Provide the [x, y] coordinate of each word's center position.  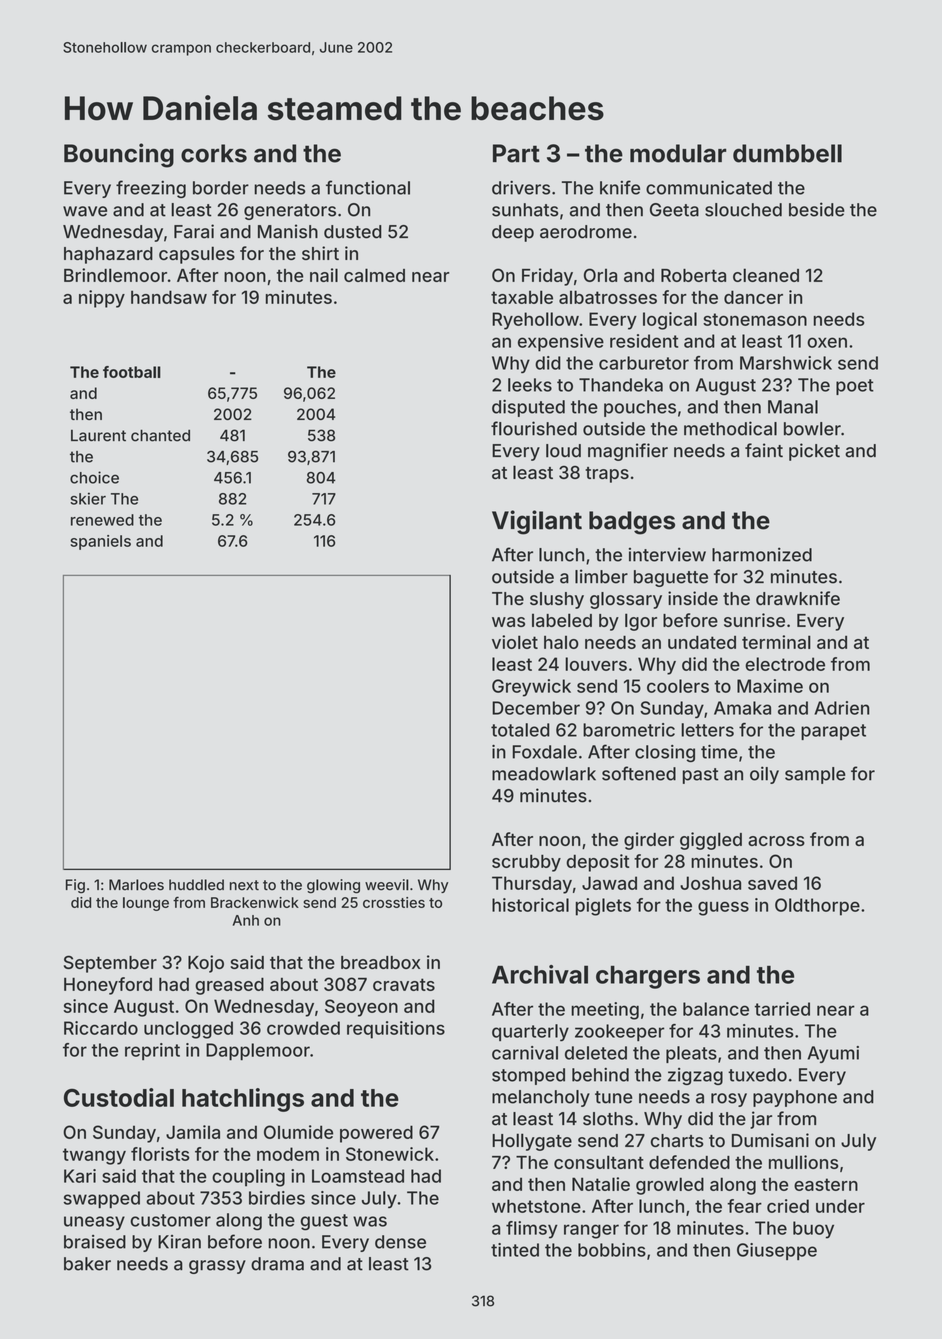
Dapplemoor [258, 1052]
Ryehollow [535, 321]
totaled [520, 730]
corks [214, 153]
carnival [525, 1053]
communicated [709, 187]
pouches [640, 408]
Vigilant [537, 522]
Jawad [609, 883]
